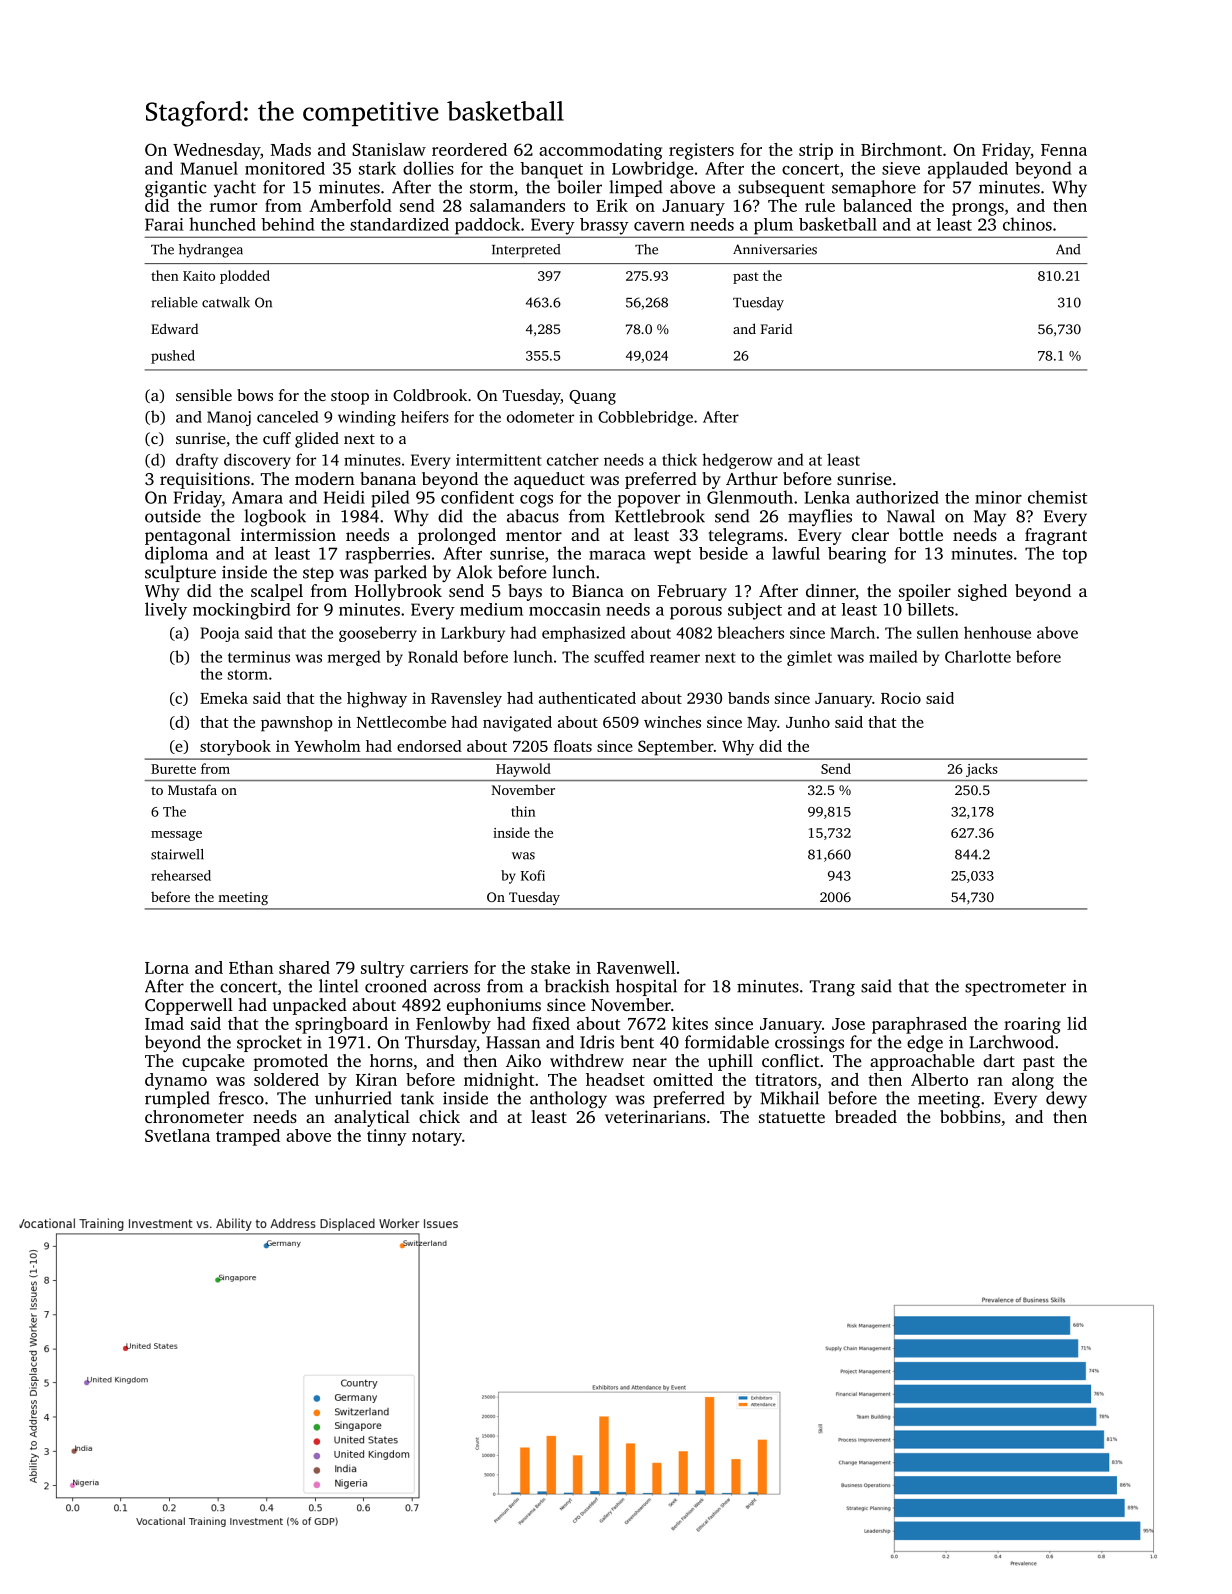  What do you see at coordinates (388, 478) in the image?
I see `banana` at bounding box center [388, 478].
